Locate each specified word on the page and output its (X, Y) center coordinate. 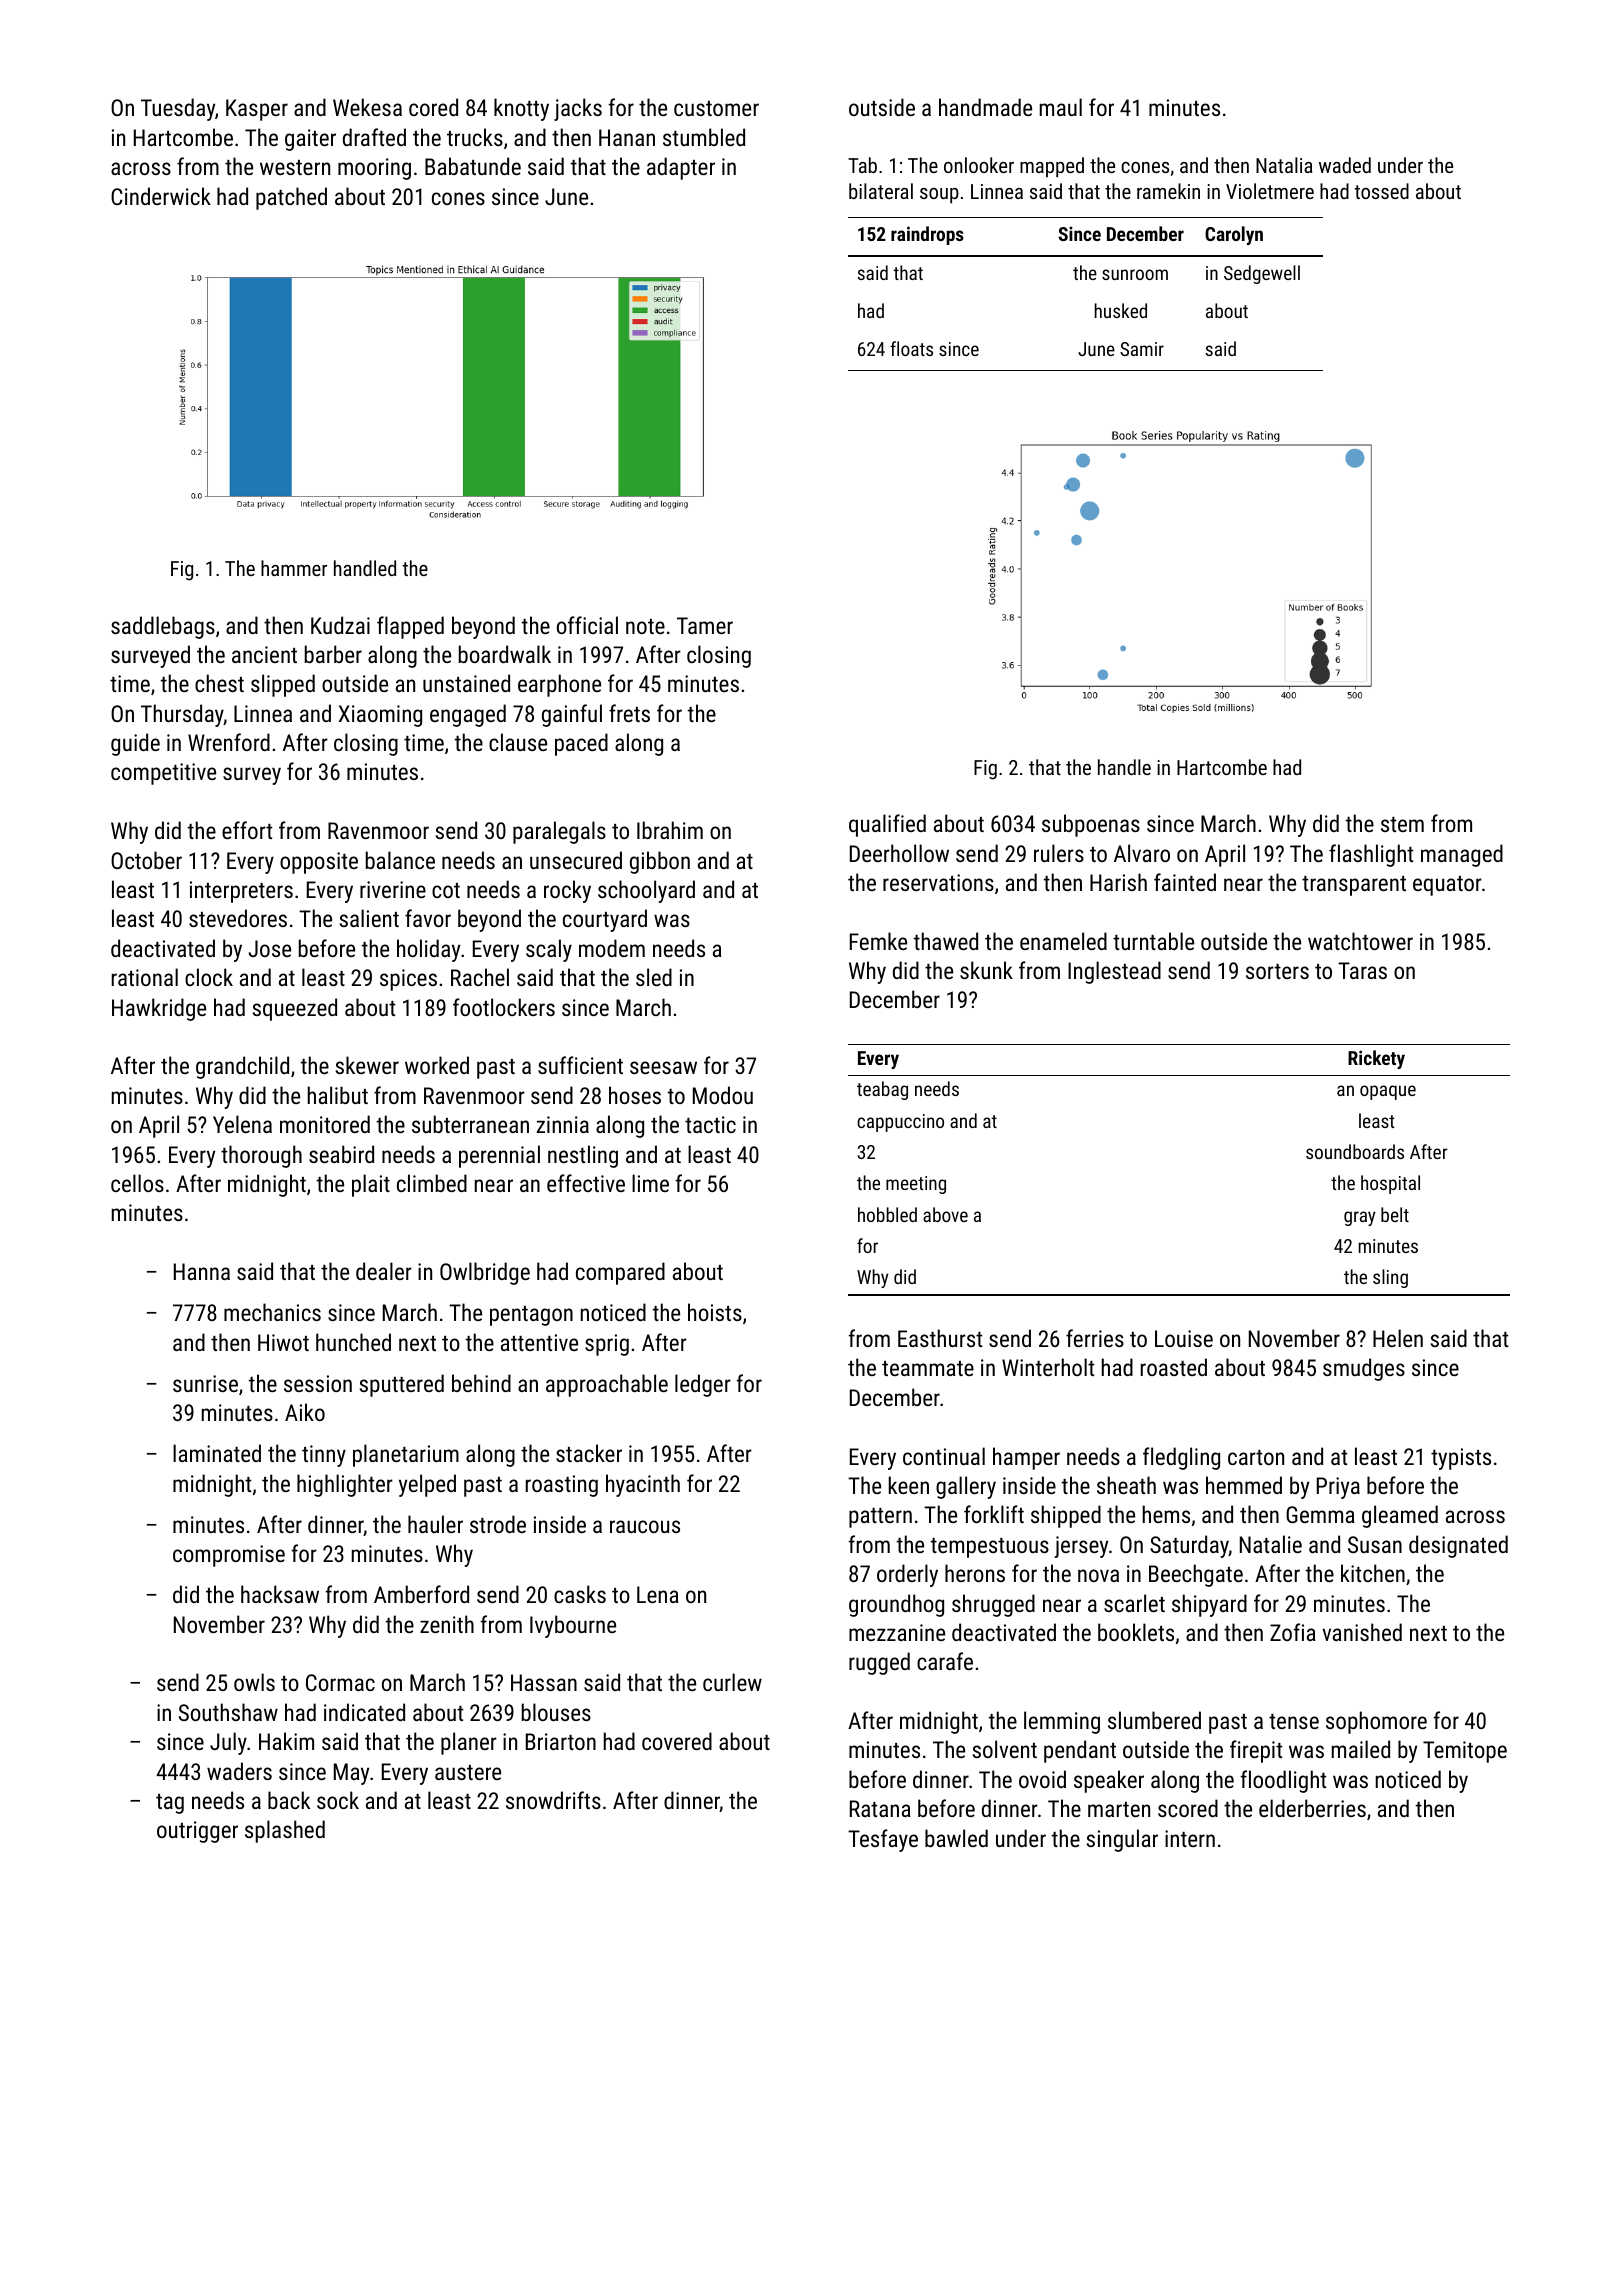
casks (580, 1594)
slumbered (1154, 1720)
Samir (1142, 349)
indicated (364, 1712)
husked (1121, 310)
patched (291, 198)
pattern (880, 1518)
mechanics (272, 1312)
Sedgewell (1262, 274)
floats (911, 348)
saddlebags (163, 627)
